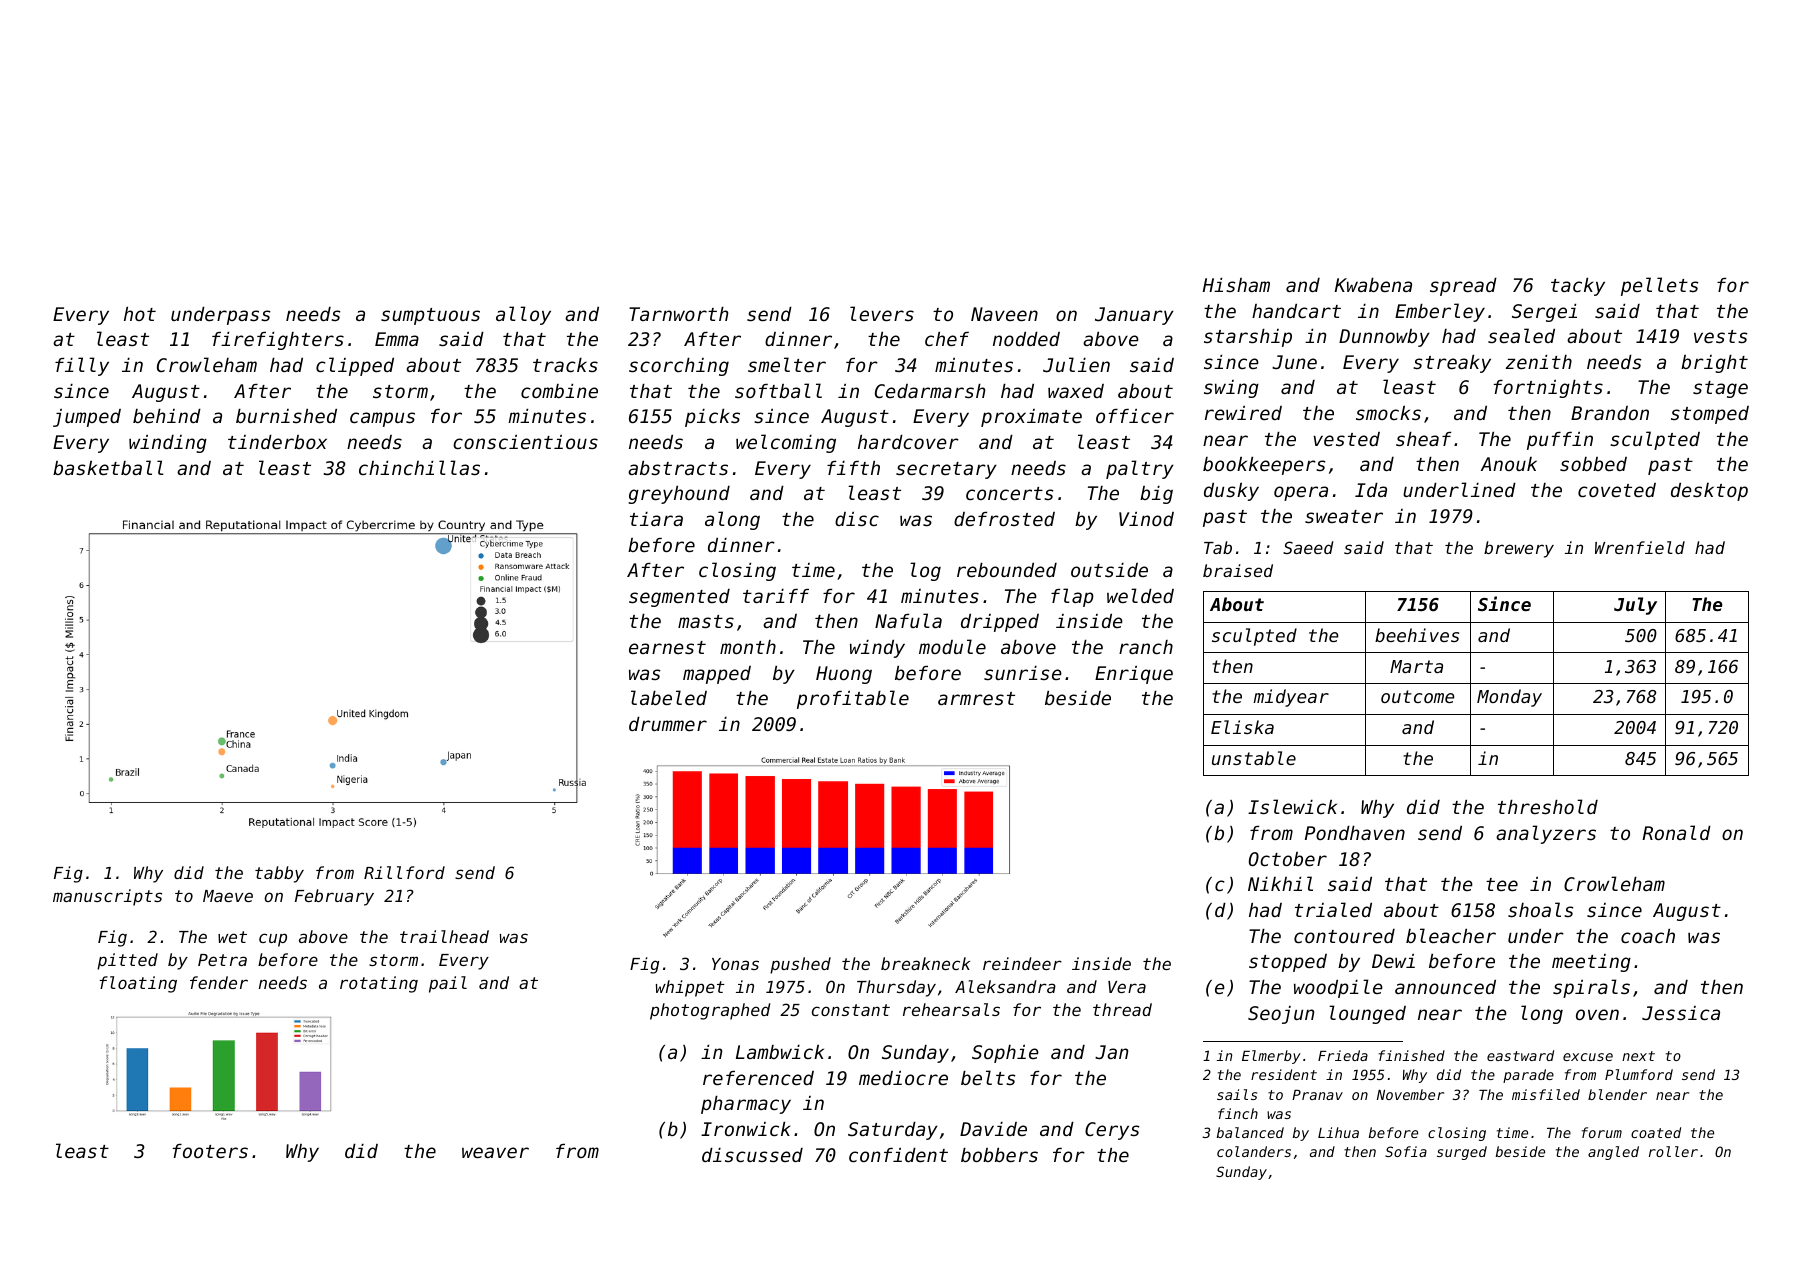 The image size is (1802, 1274). Describe the element at coordinates (976, 698) in the screenshot. I see `armrest` at that location.
